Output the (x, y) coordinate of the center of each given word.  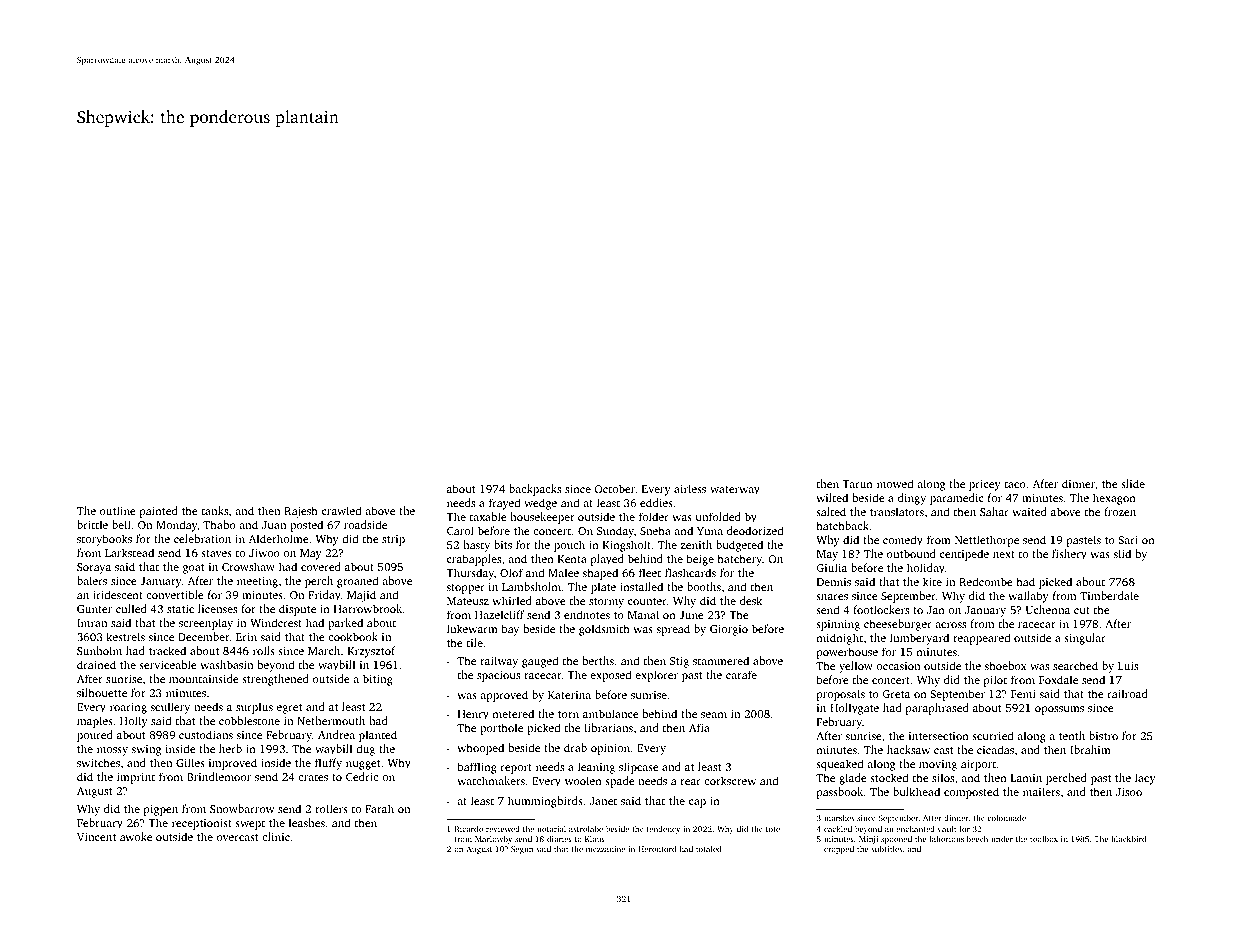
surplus (254, 708)
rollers (331, 808)
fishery (1069, 555)
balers (92, 580)
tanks (215, 510)
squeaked (840, 765)
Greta (896, 694)
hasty (476, 546)
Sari (1128, 540)
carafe (741, 674)
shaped (600, 574)
